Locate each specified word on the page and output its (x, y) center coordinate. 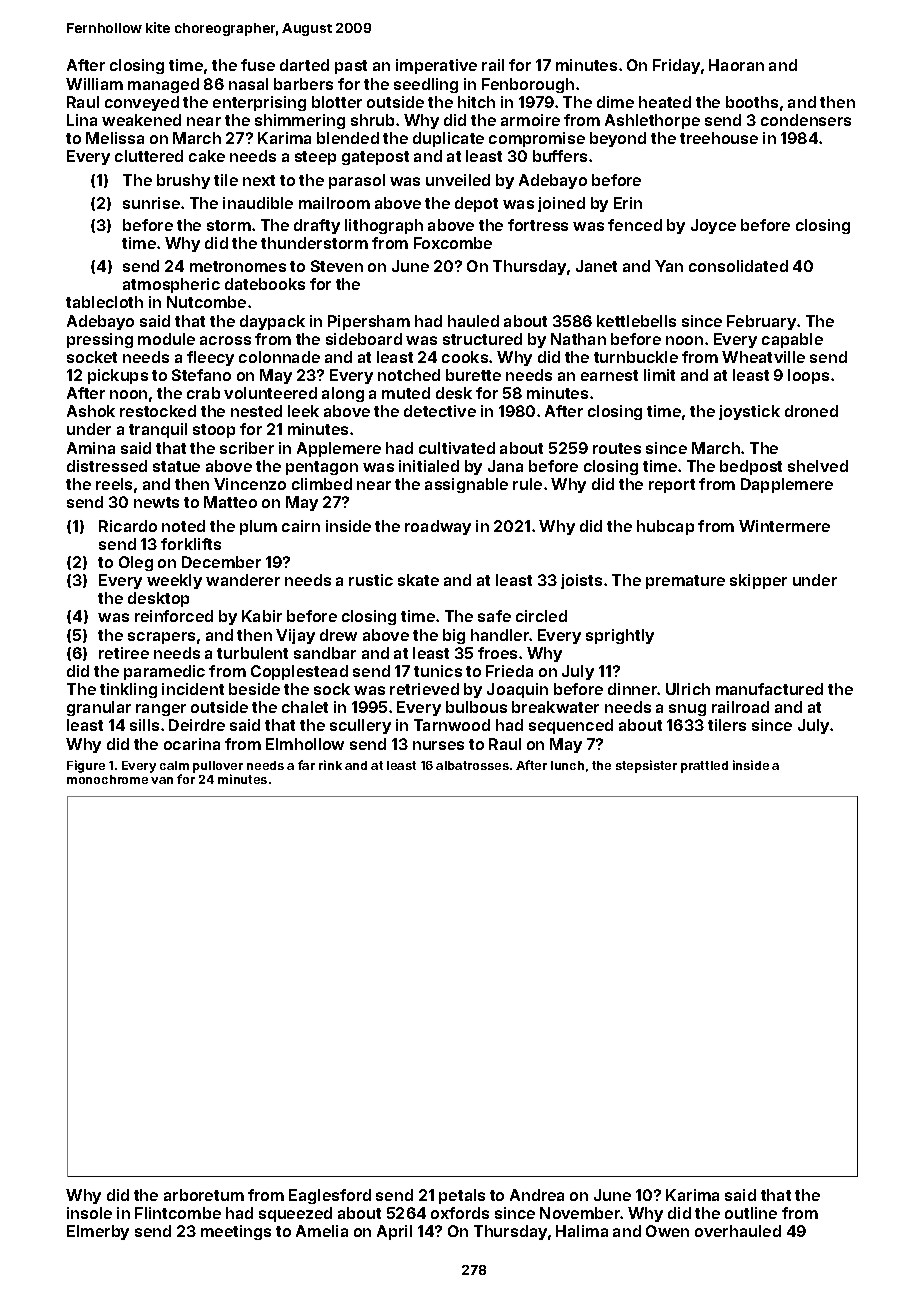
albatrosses (472, 765)
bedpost (751, 467)
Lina (82, 120)
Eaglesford (330, 1196)
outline (751, 1213)
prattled (704, 767)
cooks (465, 357)
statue (176, 466)
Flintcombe (178, 1213)
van (162, 780)
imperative (436, 66)
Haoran (736, 65)
